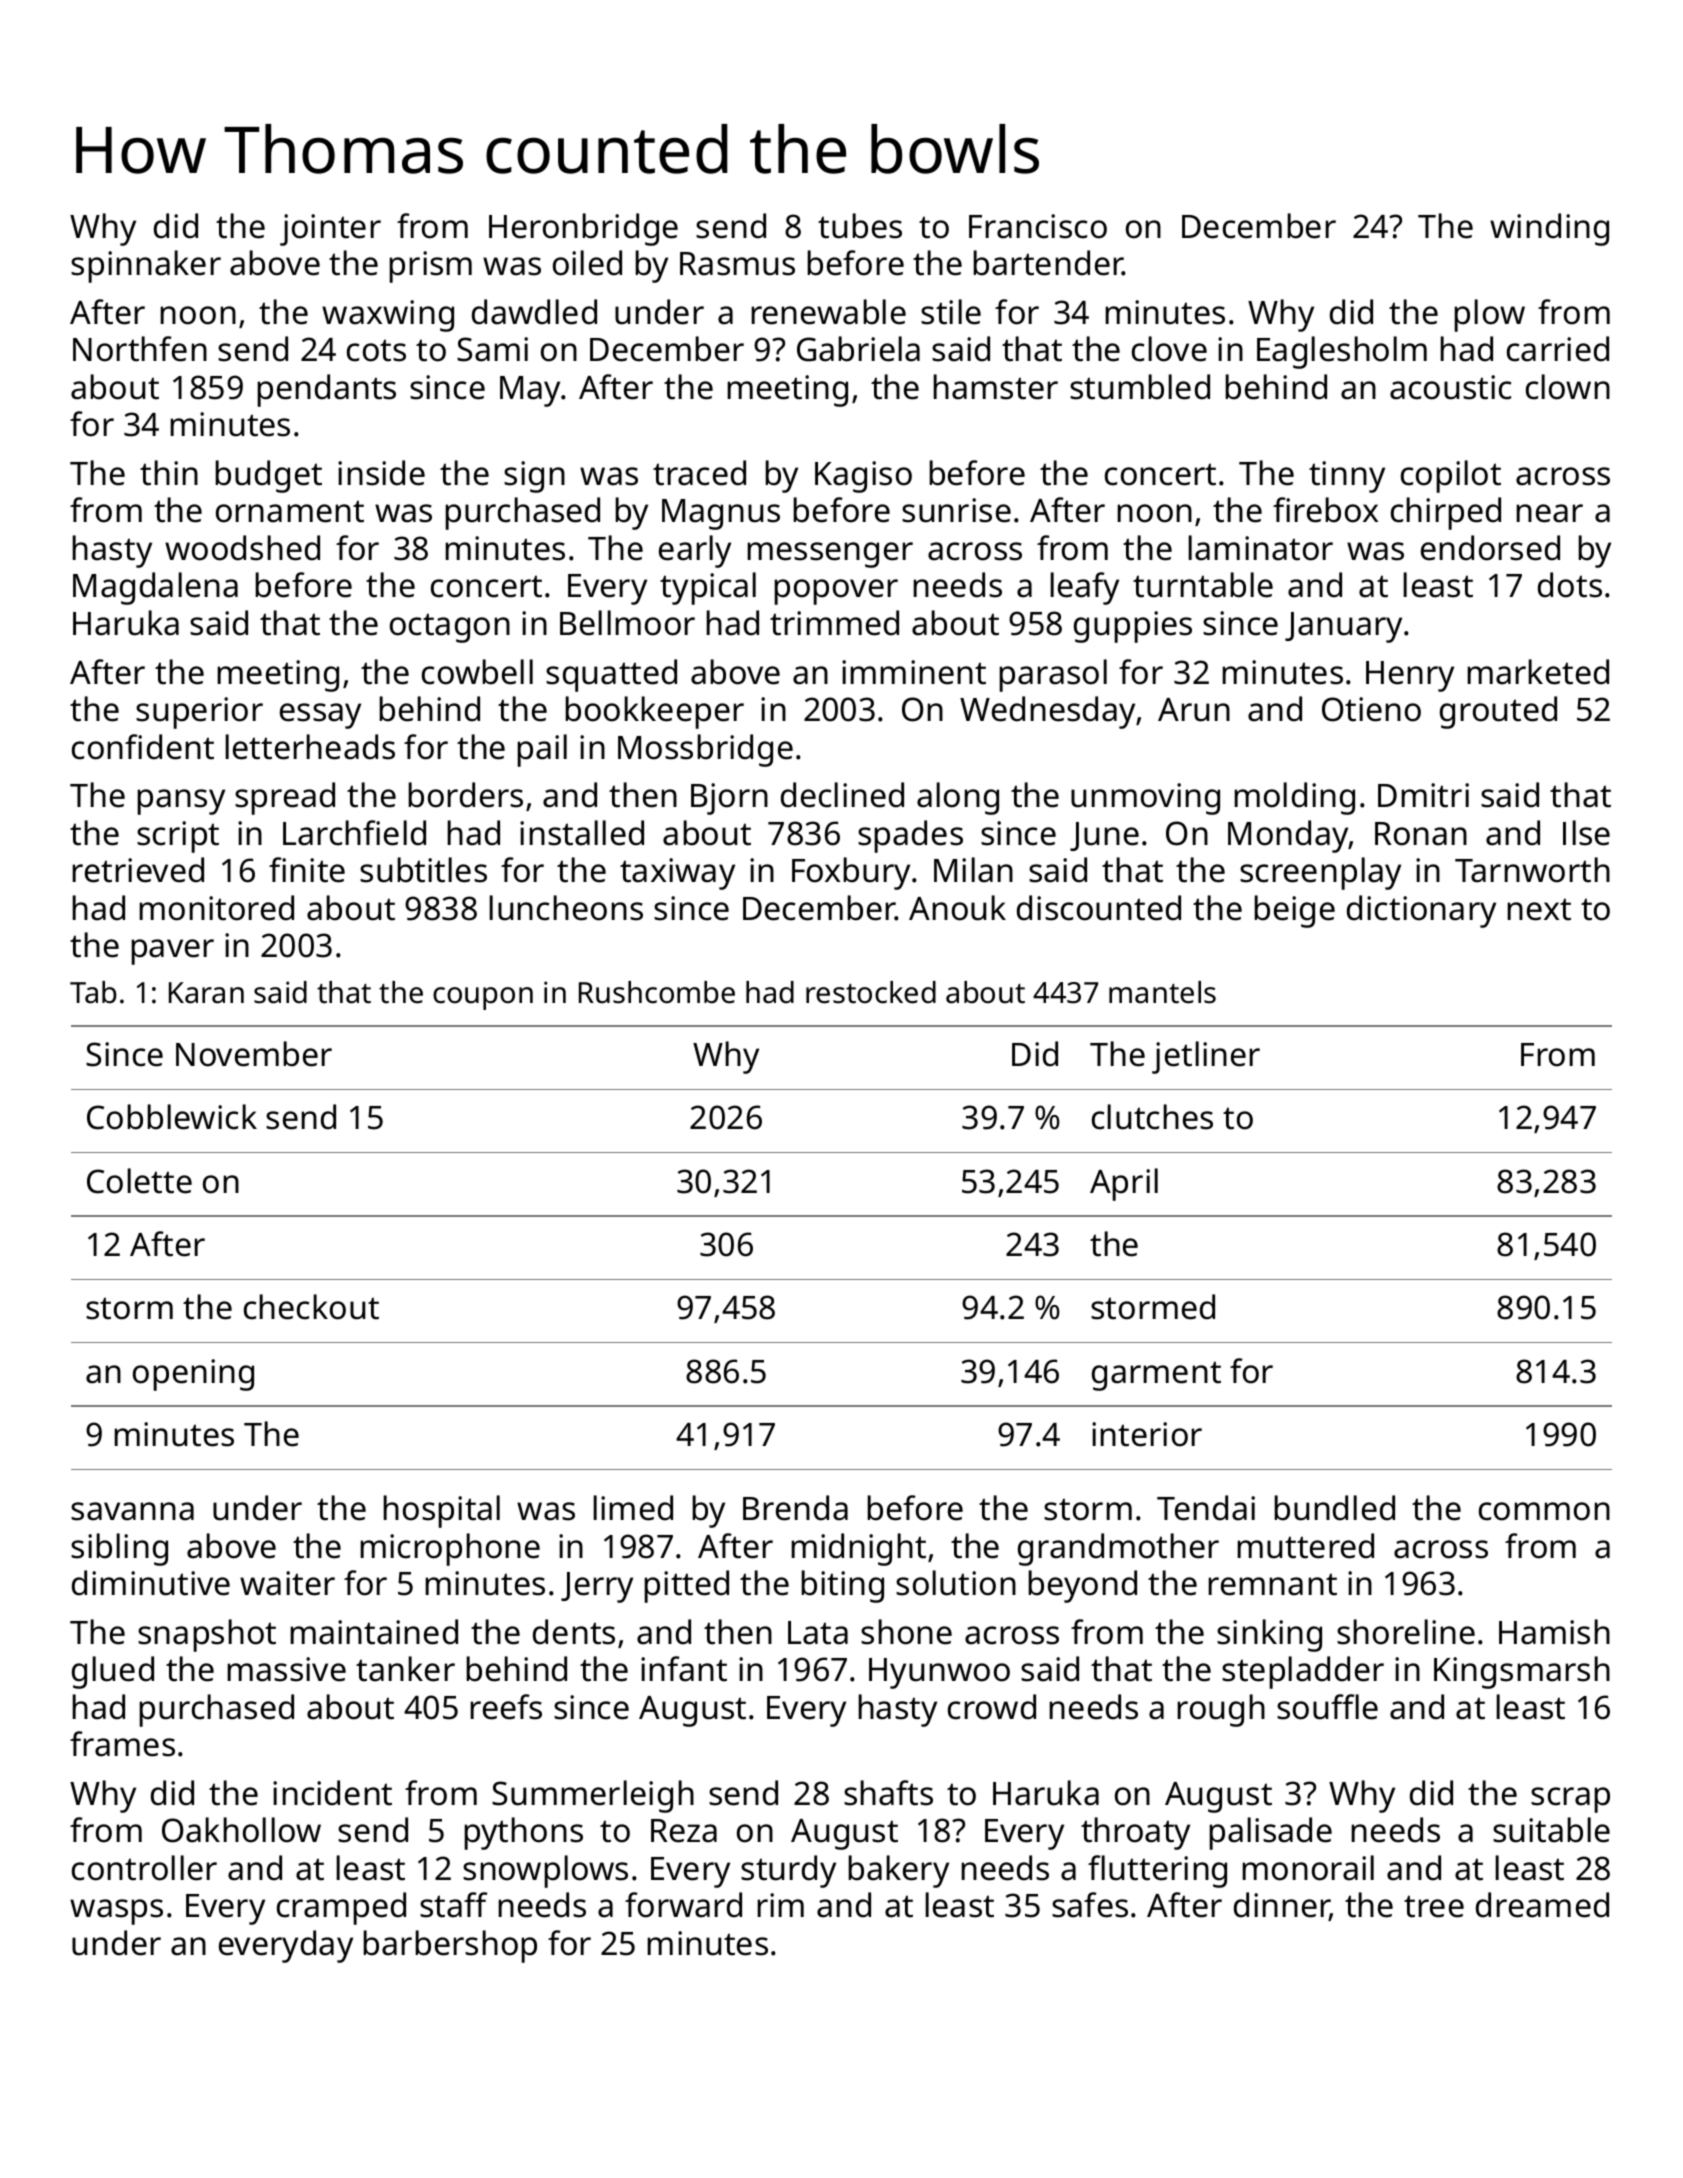 This screenshot has height=2178, width=1683. Describe the element at coordinates (450, 1946) in the screenshot. I see `barbershop` at that location.
